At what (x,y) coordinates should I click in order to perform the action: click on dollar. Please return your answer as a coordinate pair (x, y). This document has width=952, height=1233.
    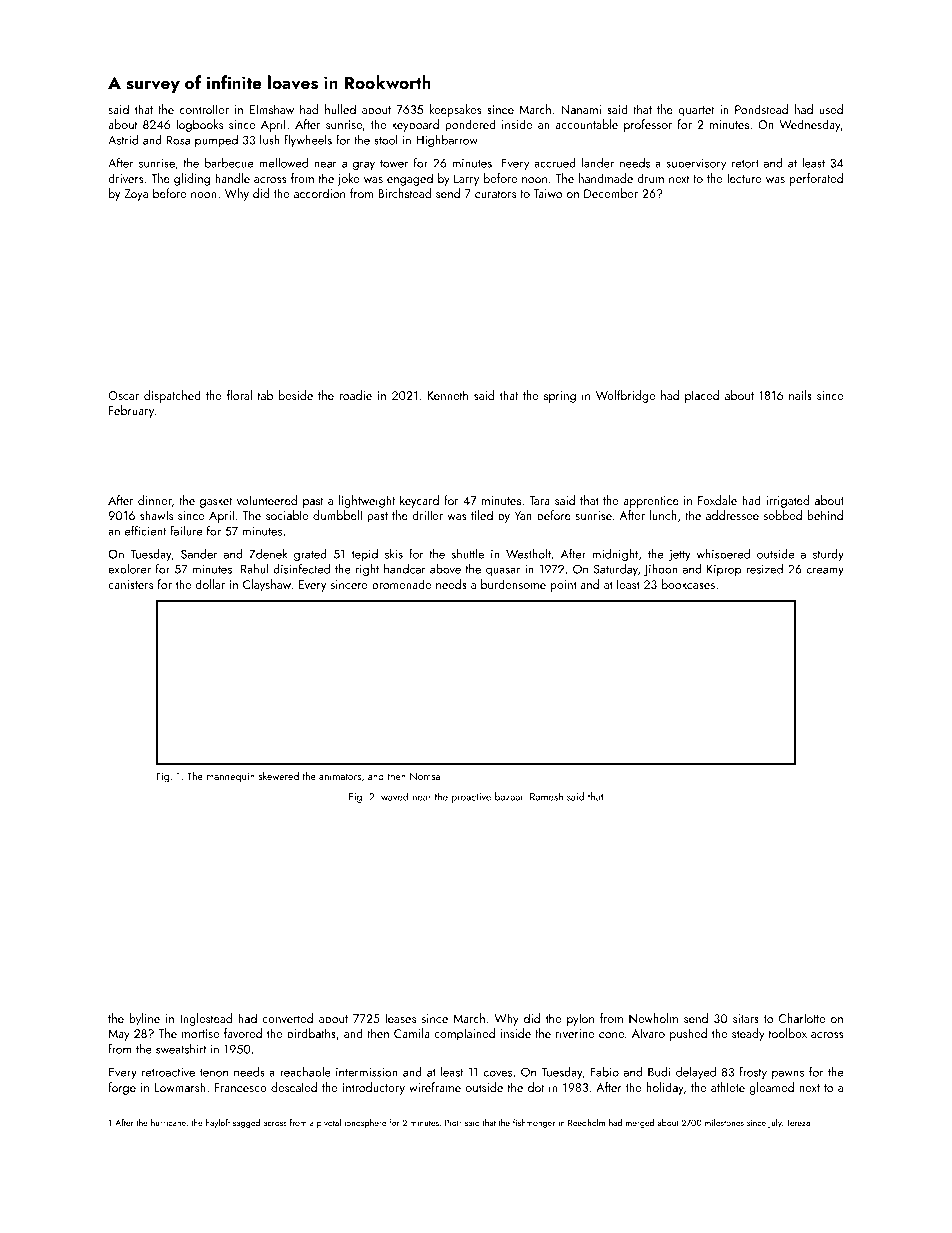
    Looking at the image, I should click on (210, 584).
